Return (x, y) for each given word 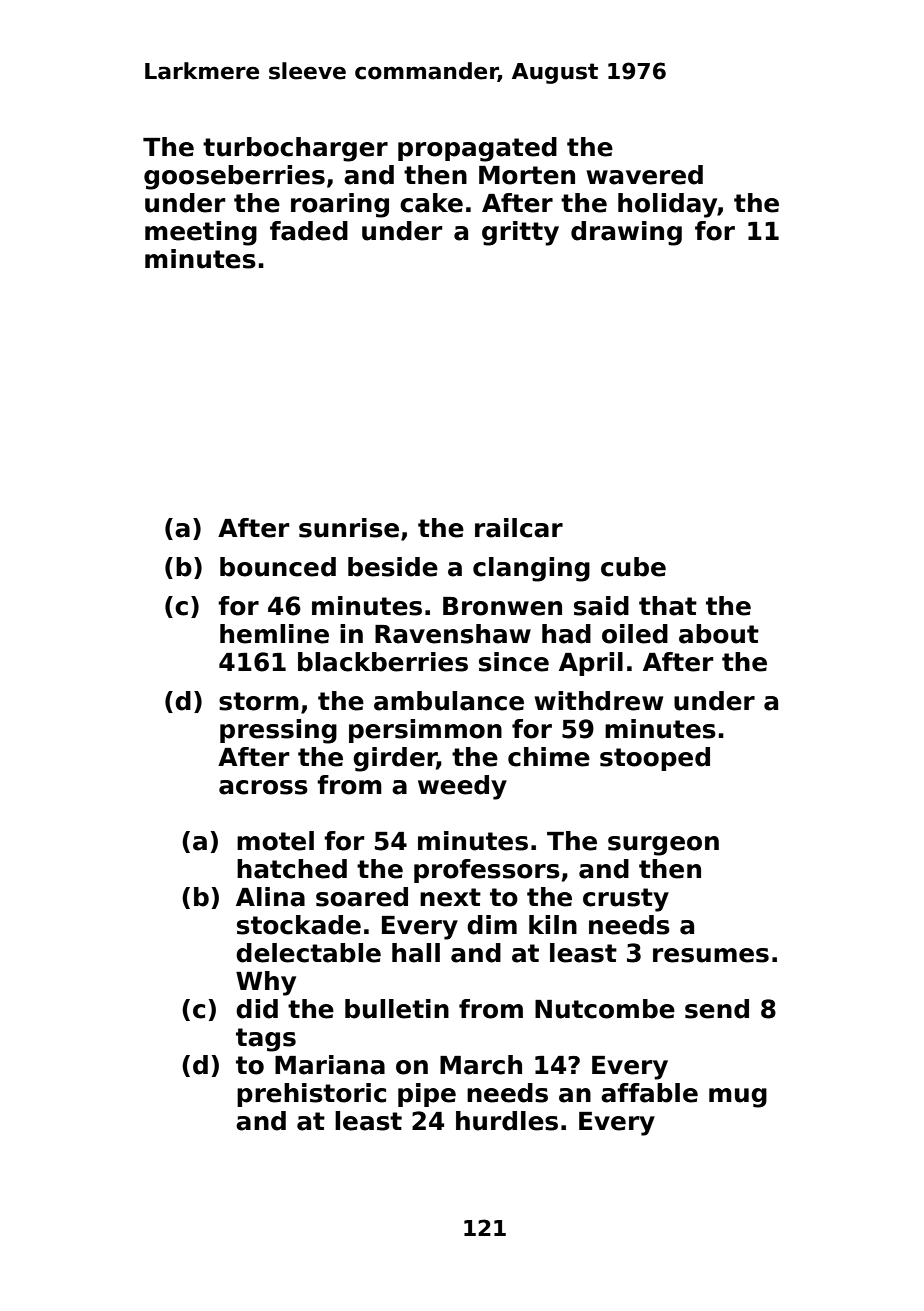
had (566, 634)
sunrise (349, 528)
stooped (655, 759)
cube (633, 567)
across (263, 787)
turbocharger (295, 149)
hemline (274, 634)
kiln (553, 924)
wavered (644, 175)
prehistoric (311, 1095)
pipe (427, 1095)
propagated (477, 149)
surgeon (663, 846)
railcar (519, 528)
